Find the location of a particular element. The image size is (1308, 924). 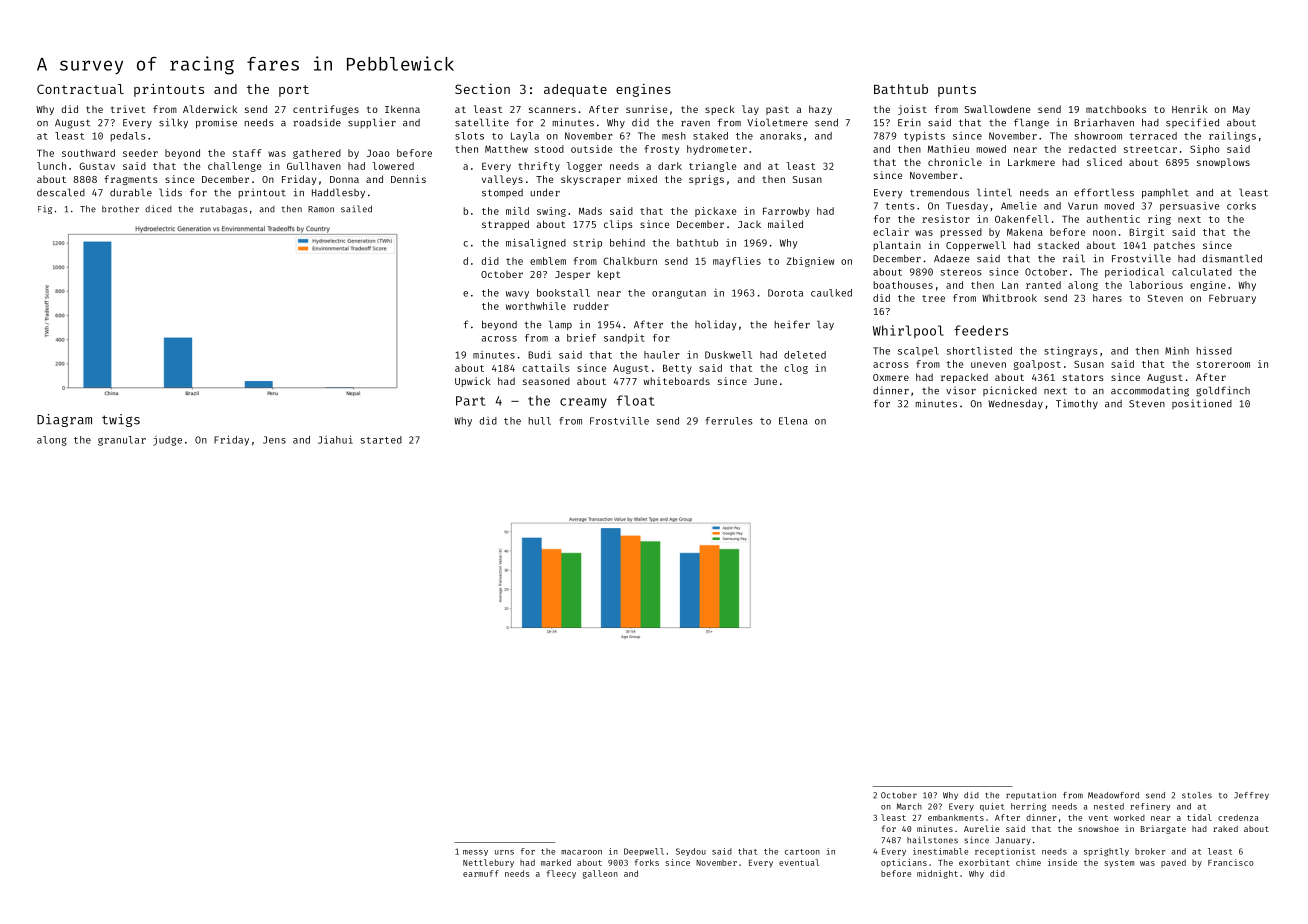

earmuff is located at coordinates (481, 873).
